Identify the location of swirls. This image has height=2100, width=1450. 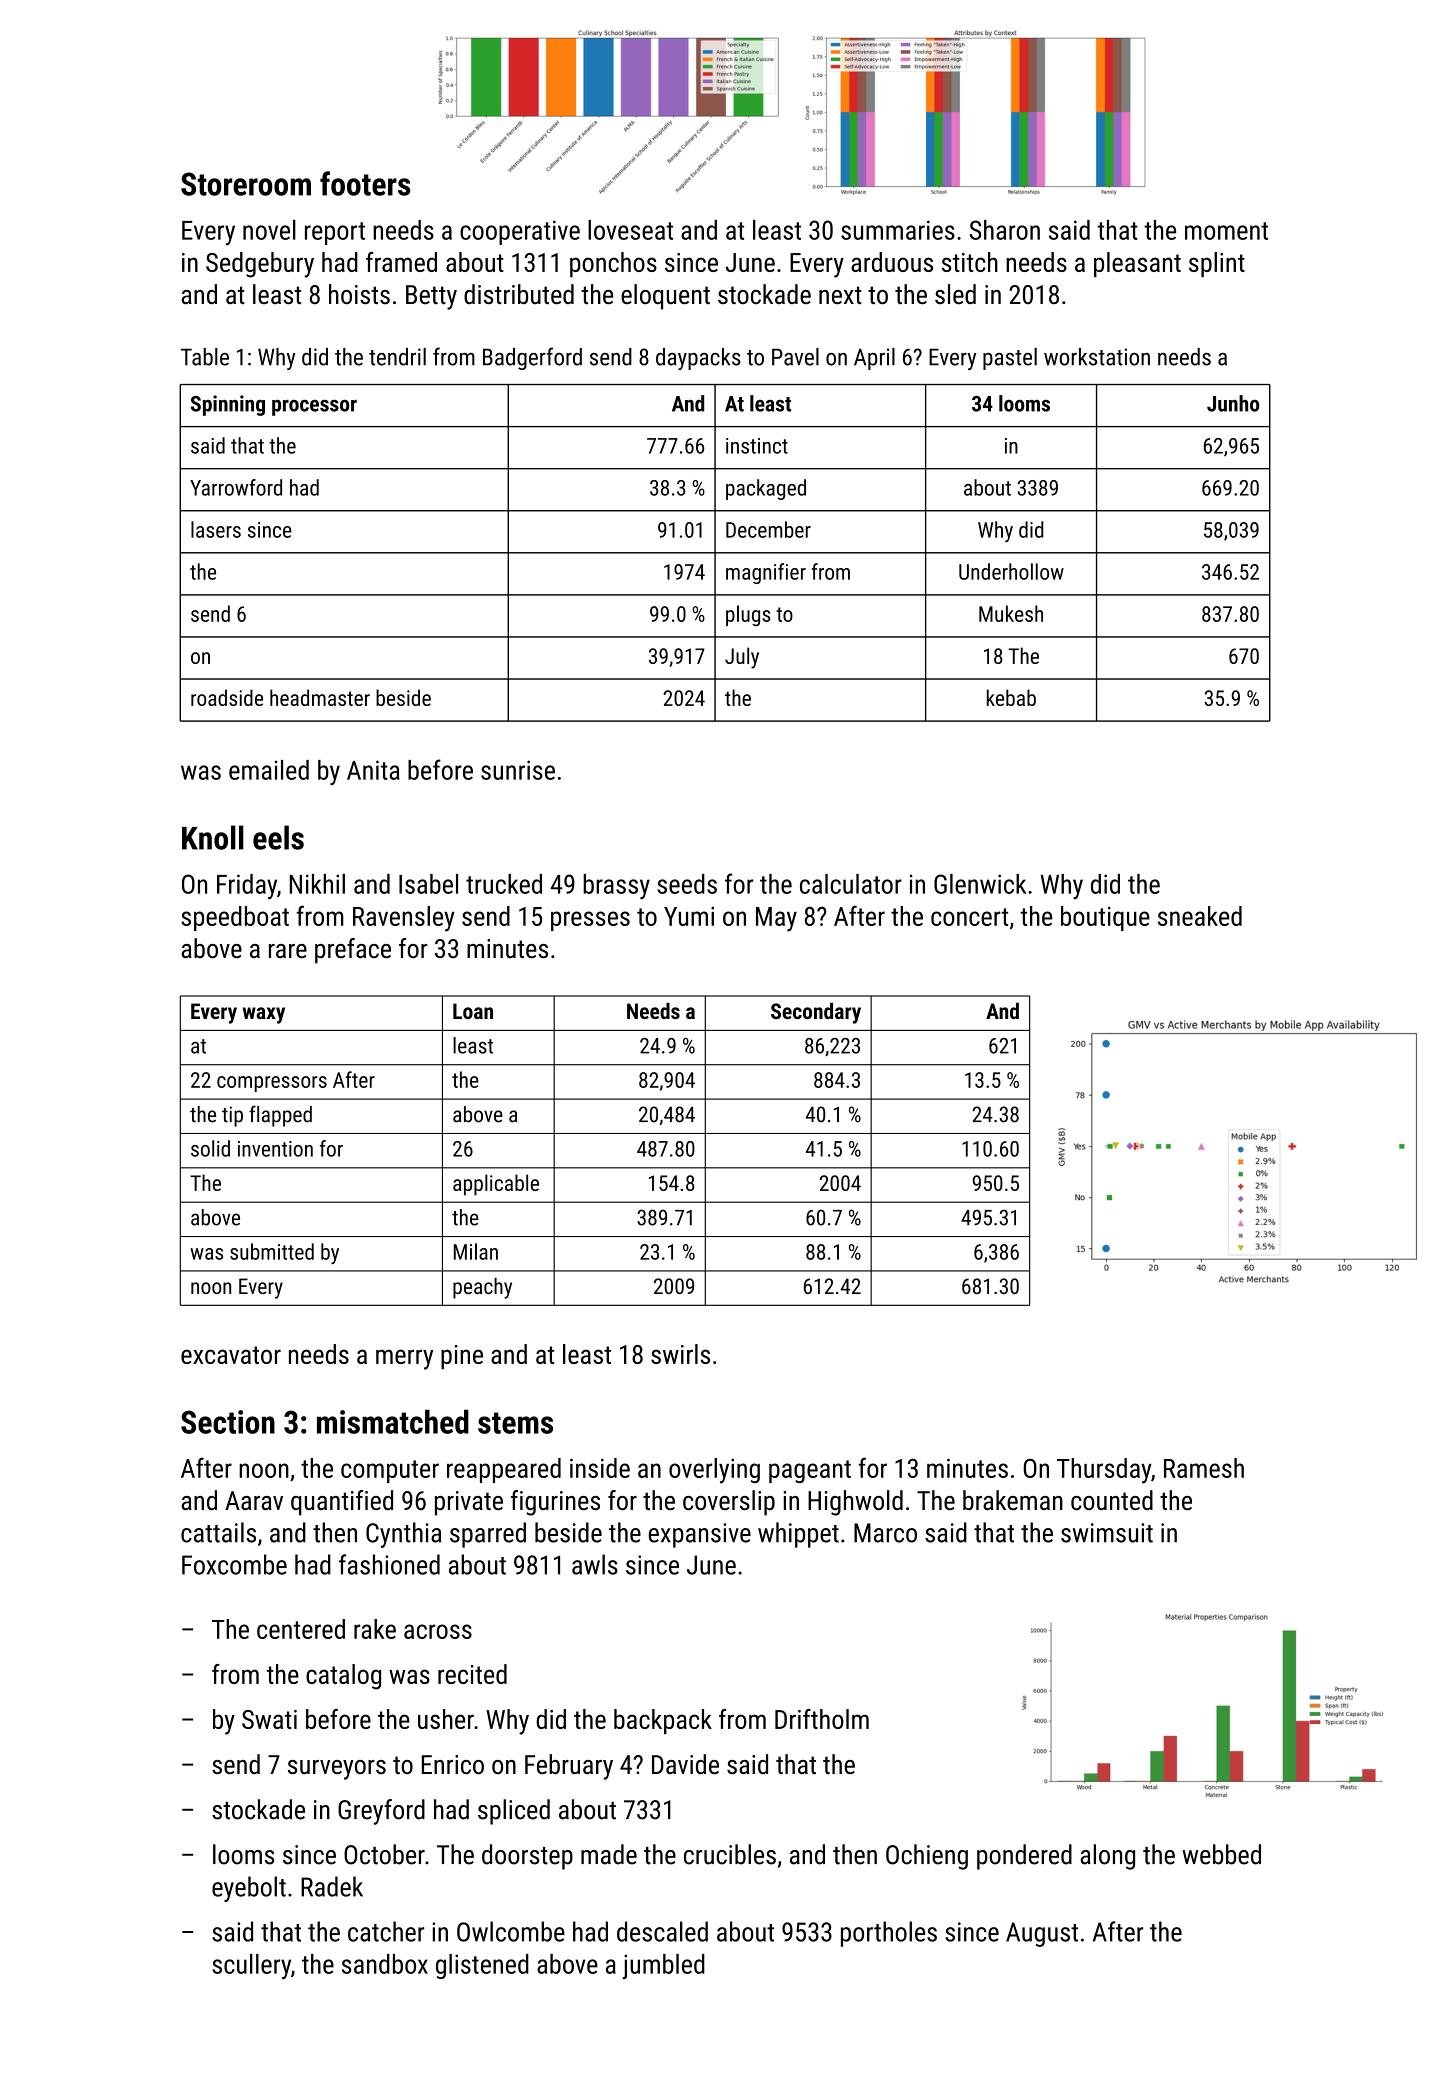
(680, 1354).
